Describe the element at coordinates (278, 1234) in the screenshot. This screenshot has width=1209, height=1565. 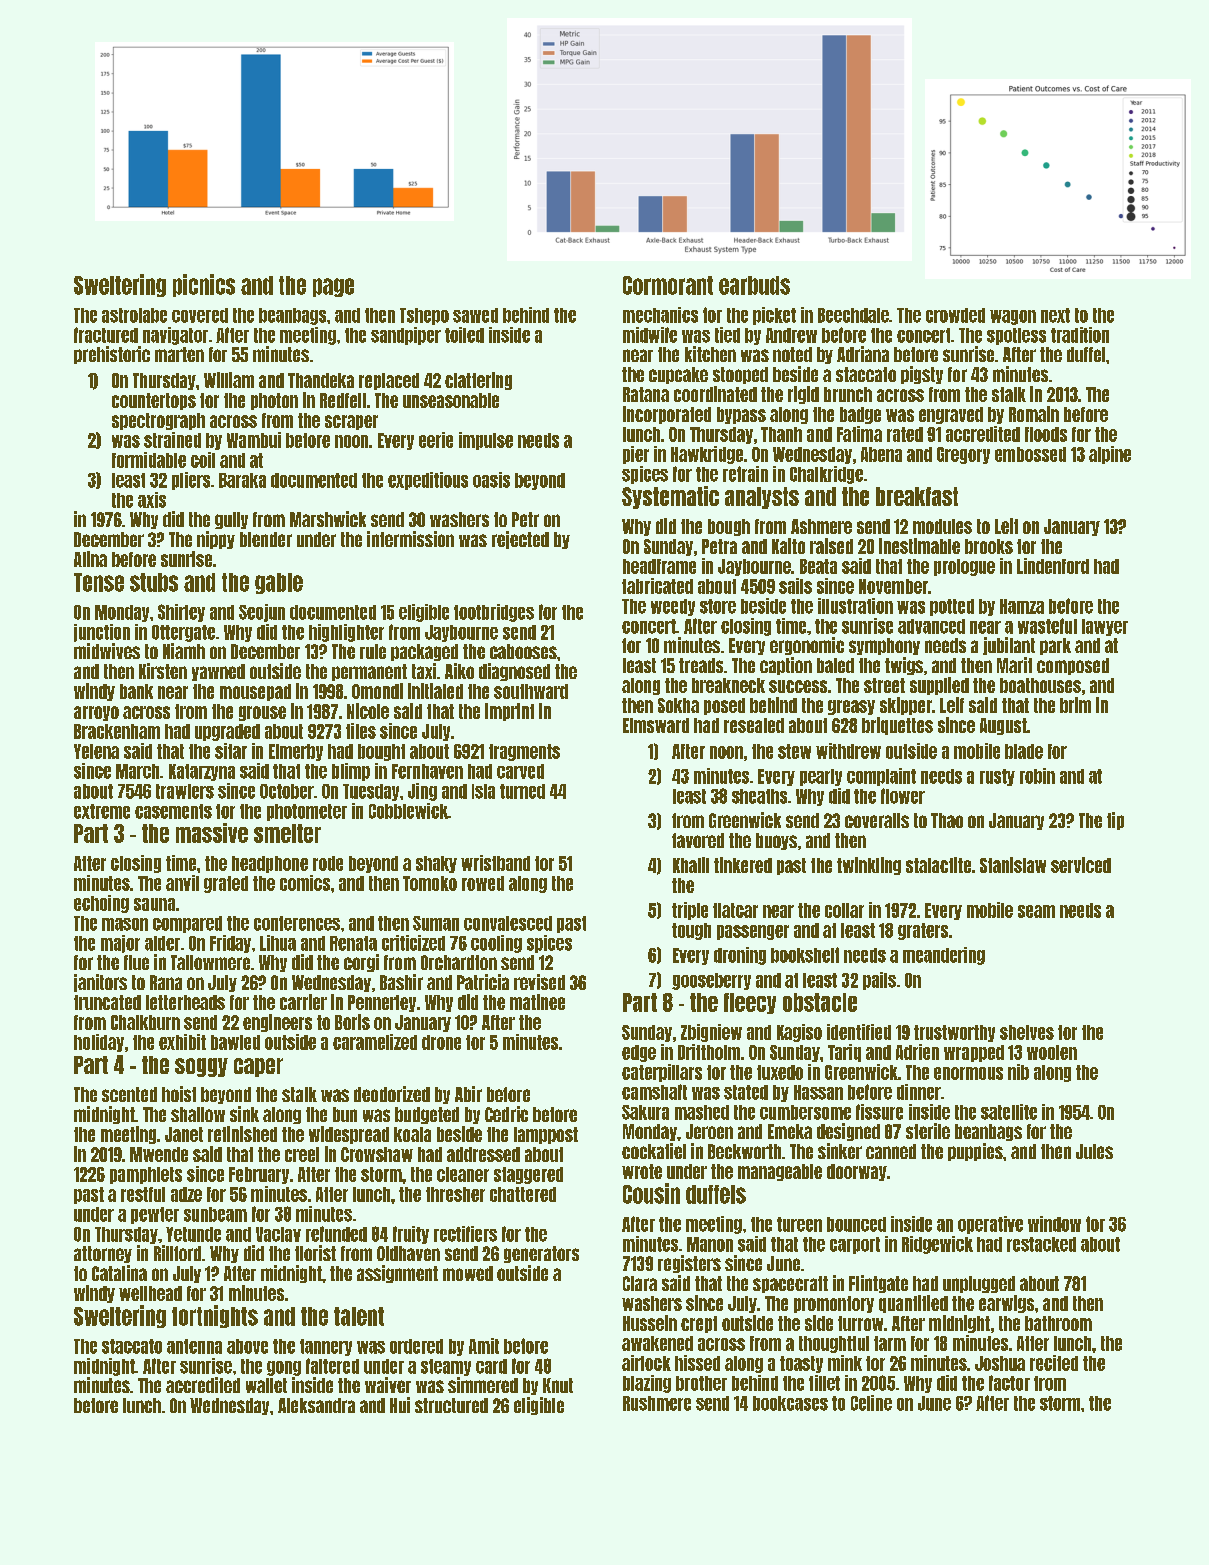
I see `Vaclav` at that location.
